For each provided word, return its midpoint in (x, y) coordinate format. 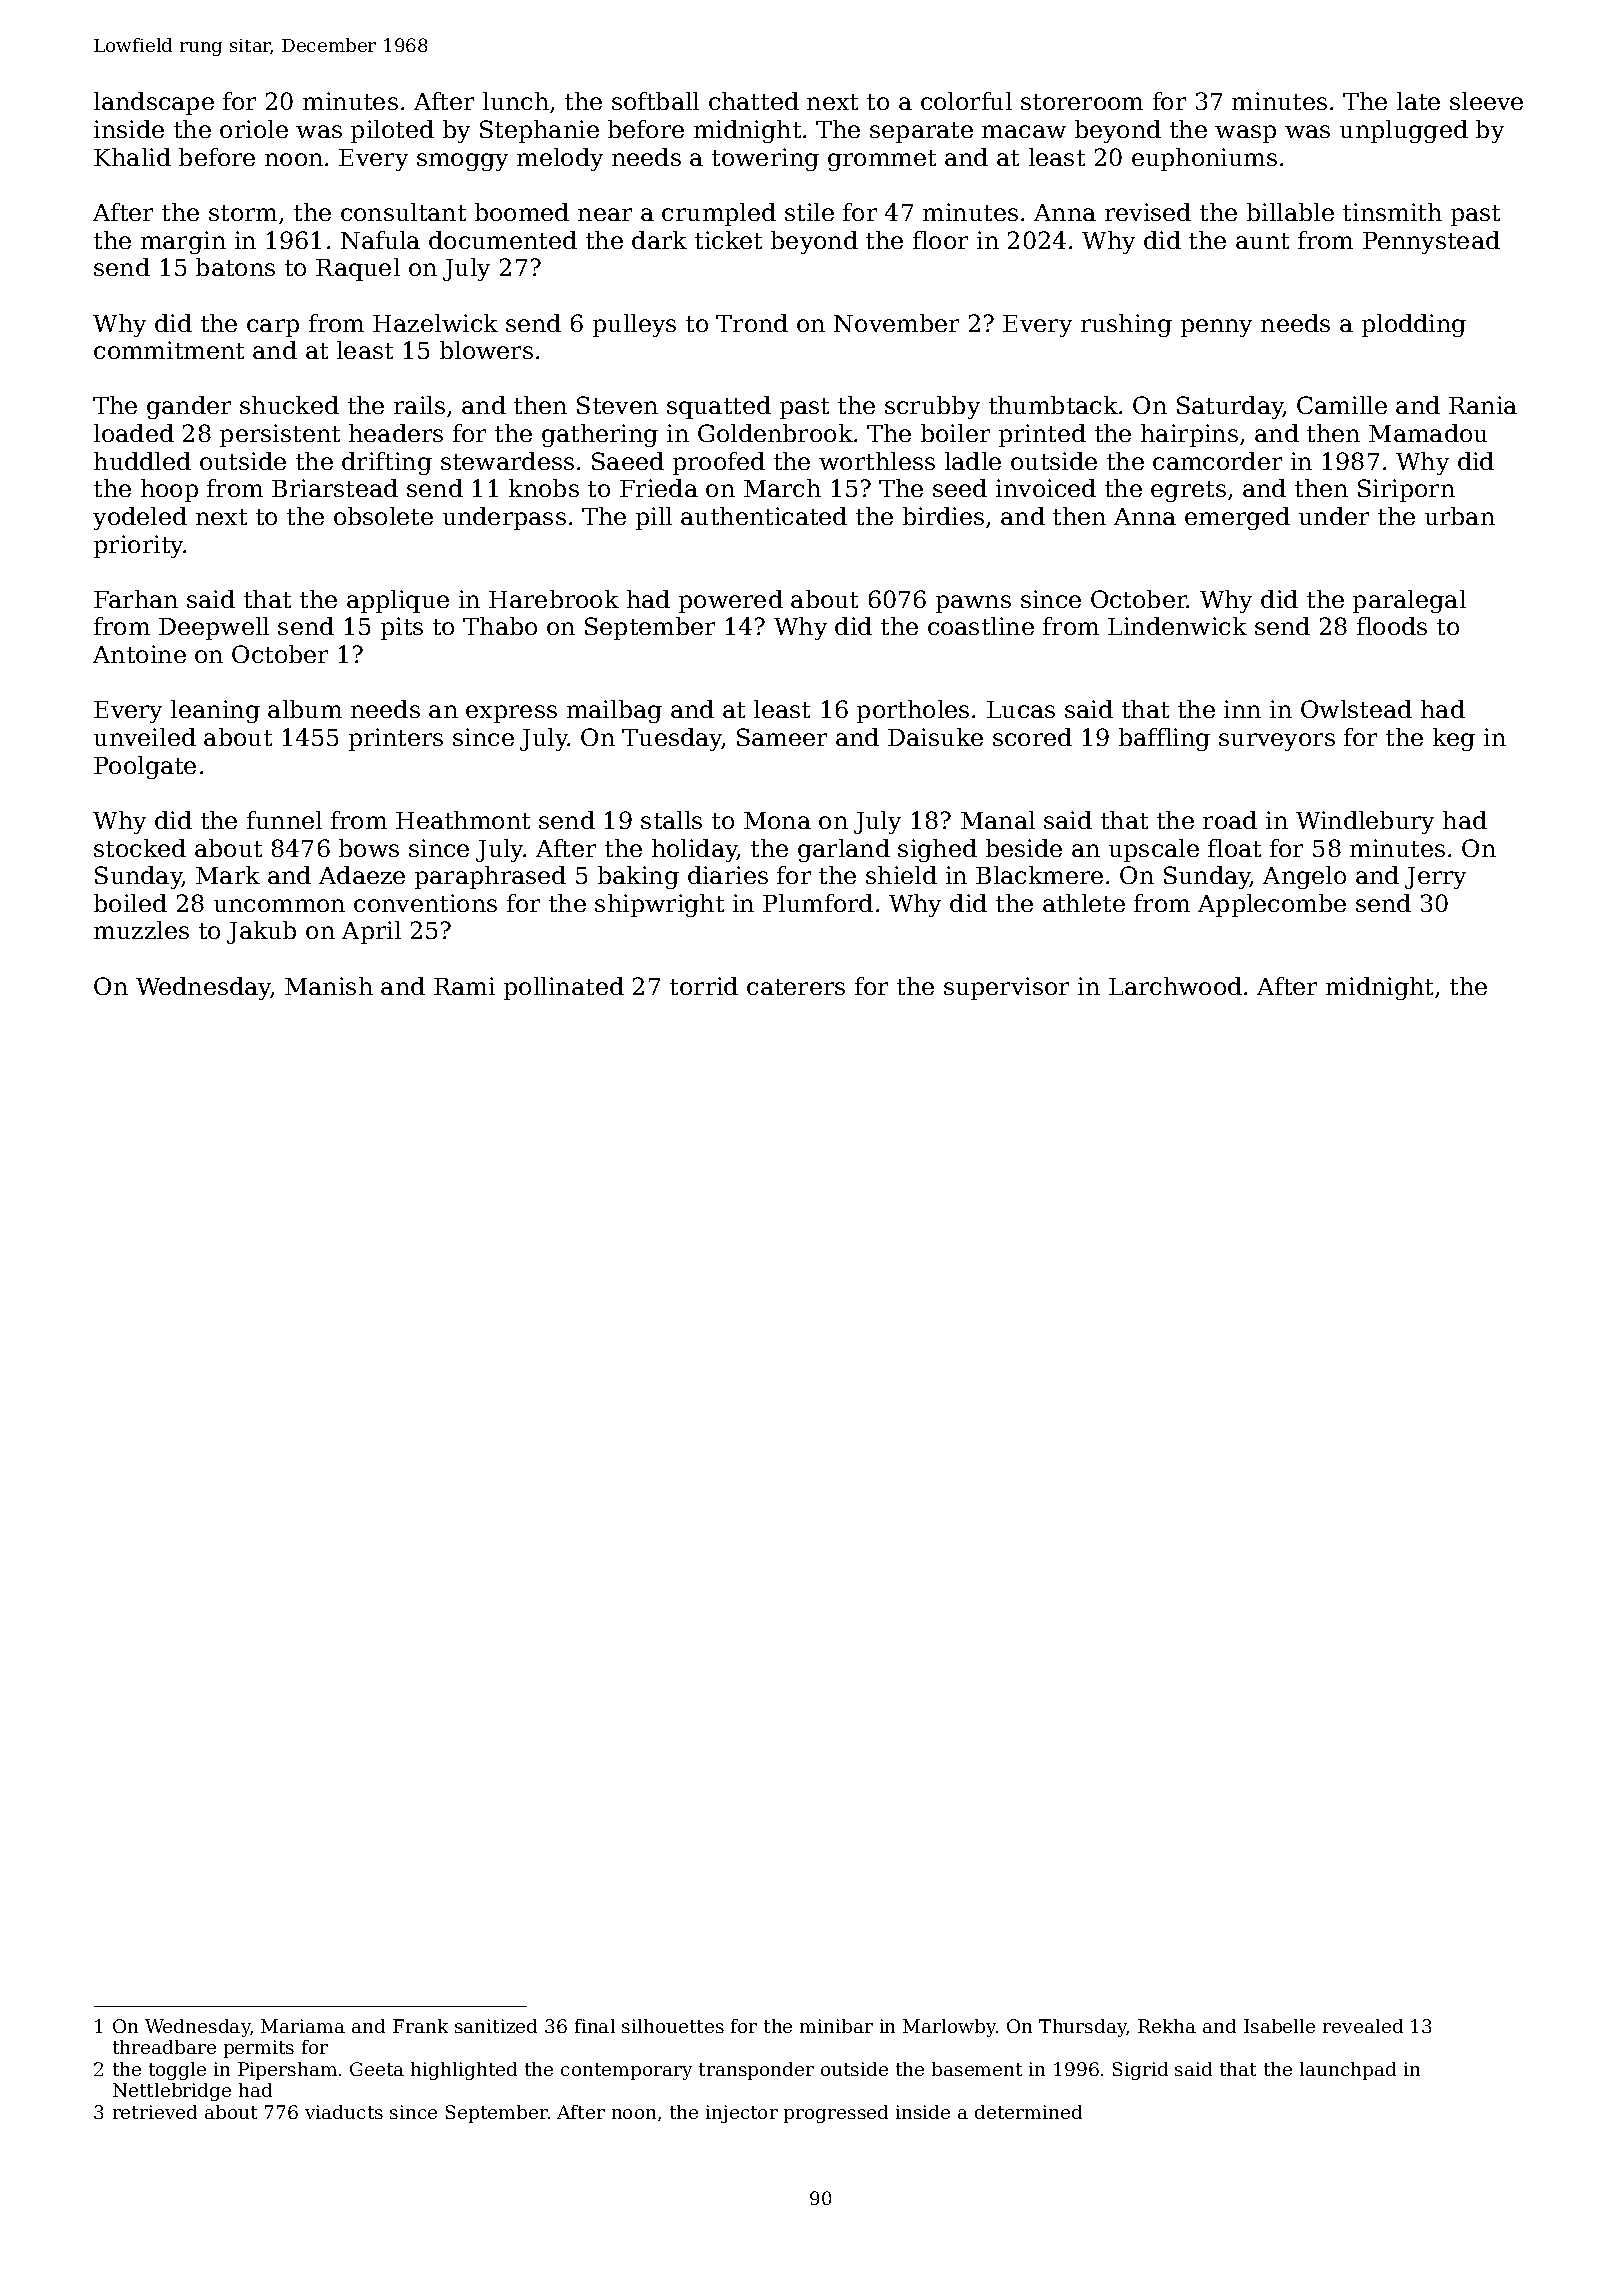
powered (731, 601)
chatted (754, 101)
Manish (329, 986)
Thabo (500, 626)
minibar (836, 2026)
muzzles (141, 930)
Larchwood (1175, 986)
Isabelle (1279, 2026)
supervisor (1006, 988)
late (1418, 101)
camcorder (1217, 461)
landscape (154, 103)
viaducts (344, 2112)
